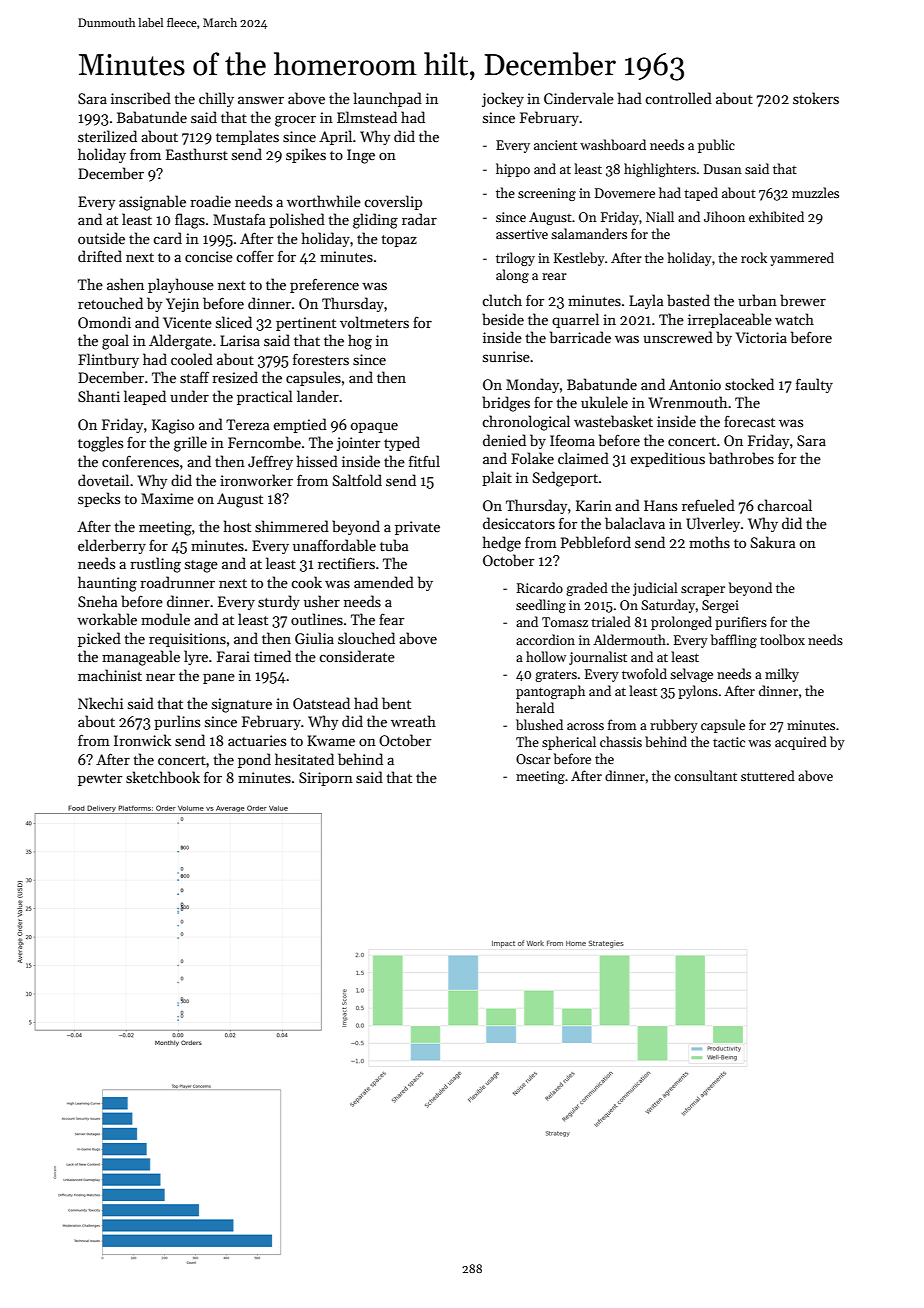  What do you see at coordinates (141, 98) in the screenshot?
I see `inscribed` at bounding box center [141, 98].
